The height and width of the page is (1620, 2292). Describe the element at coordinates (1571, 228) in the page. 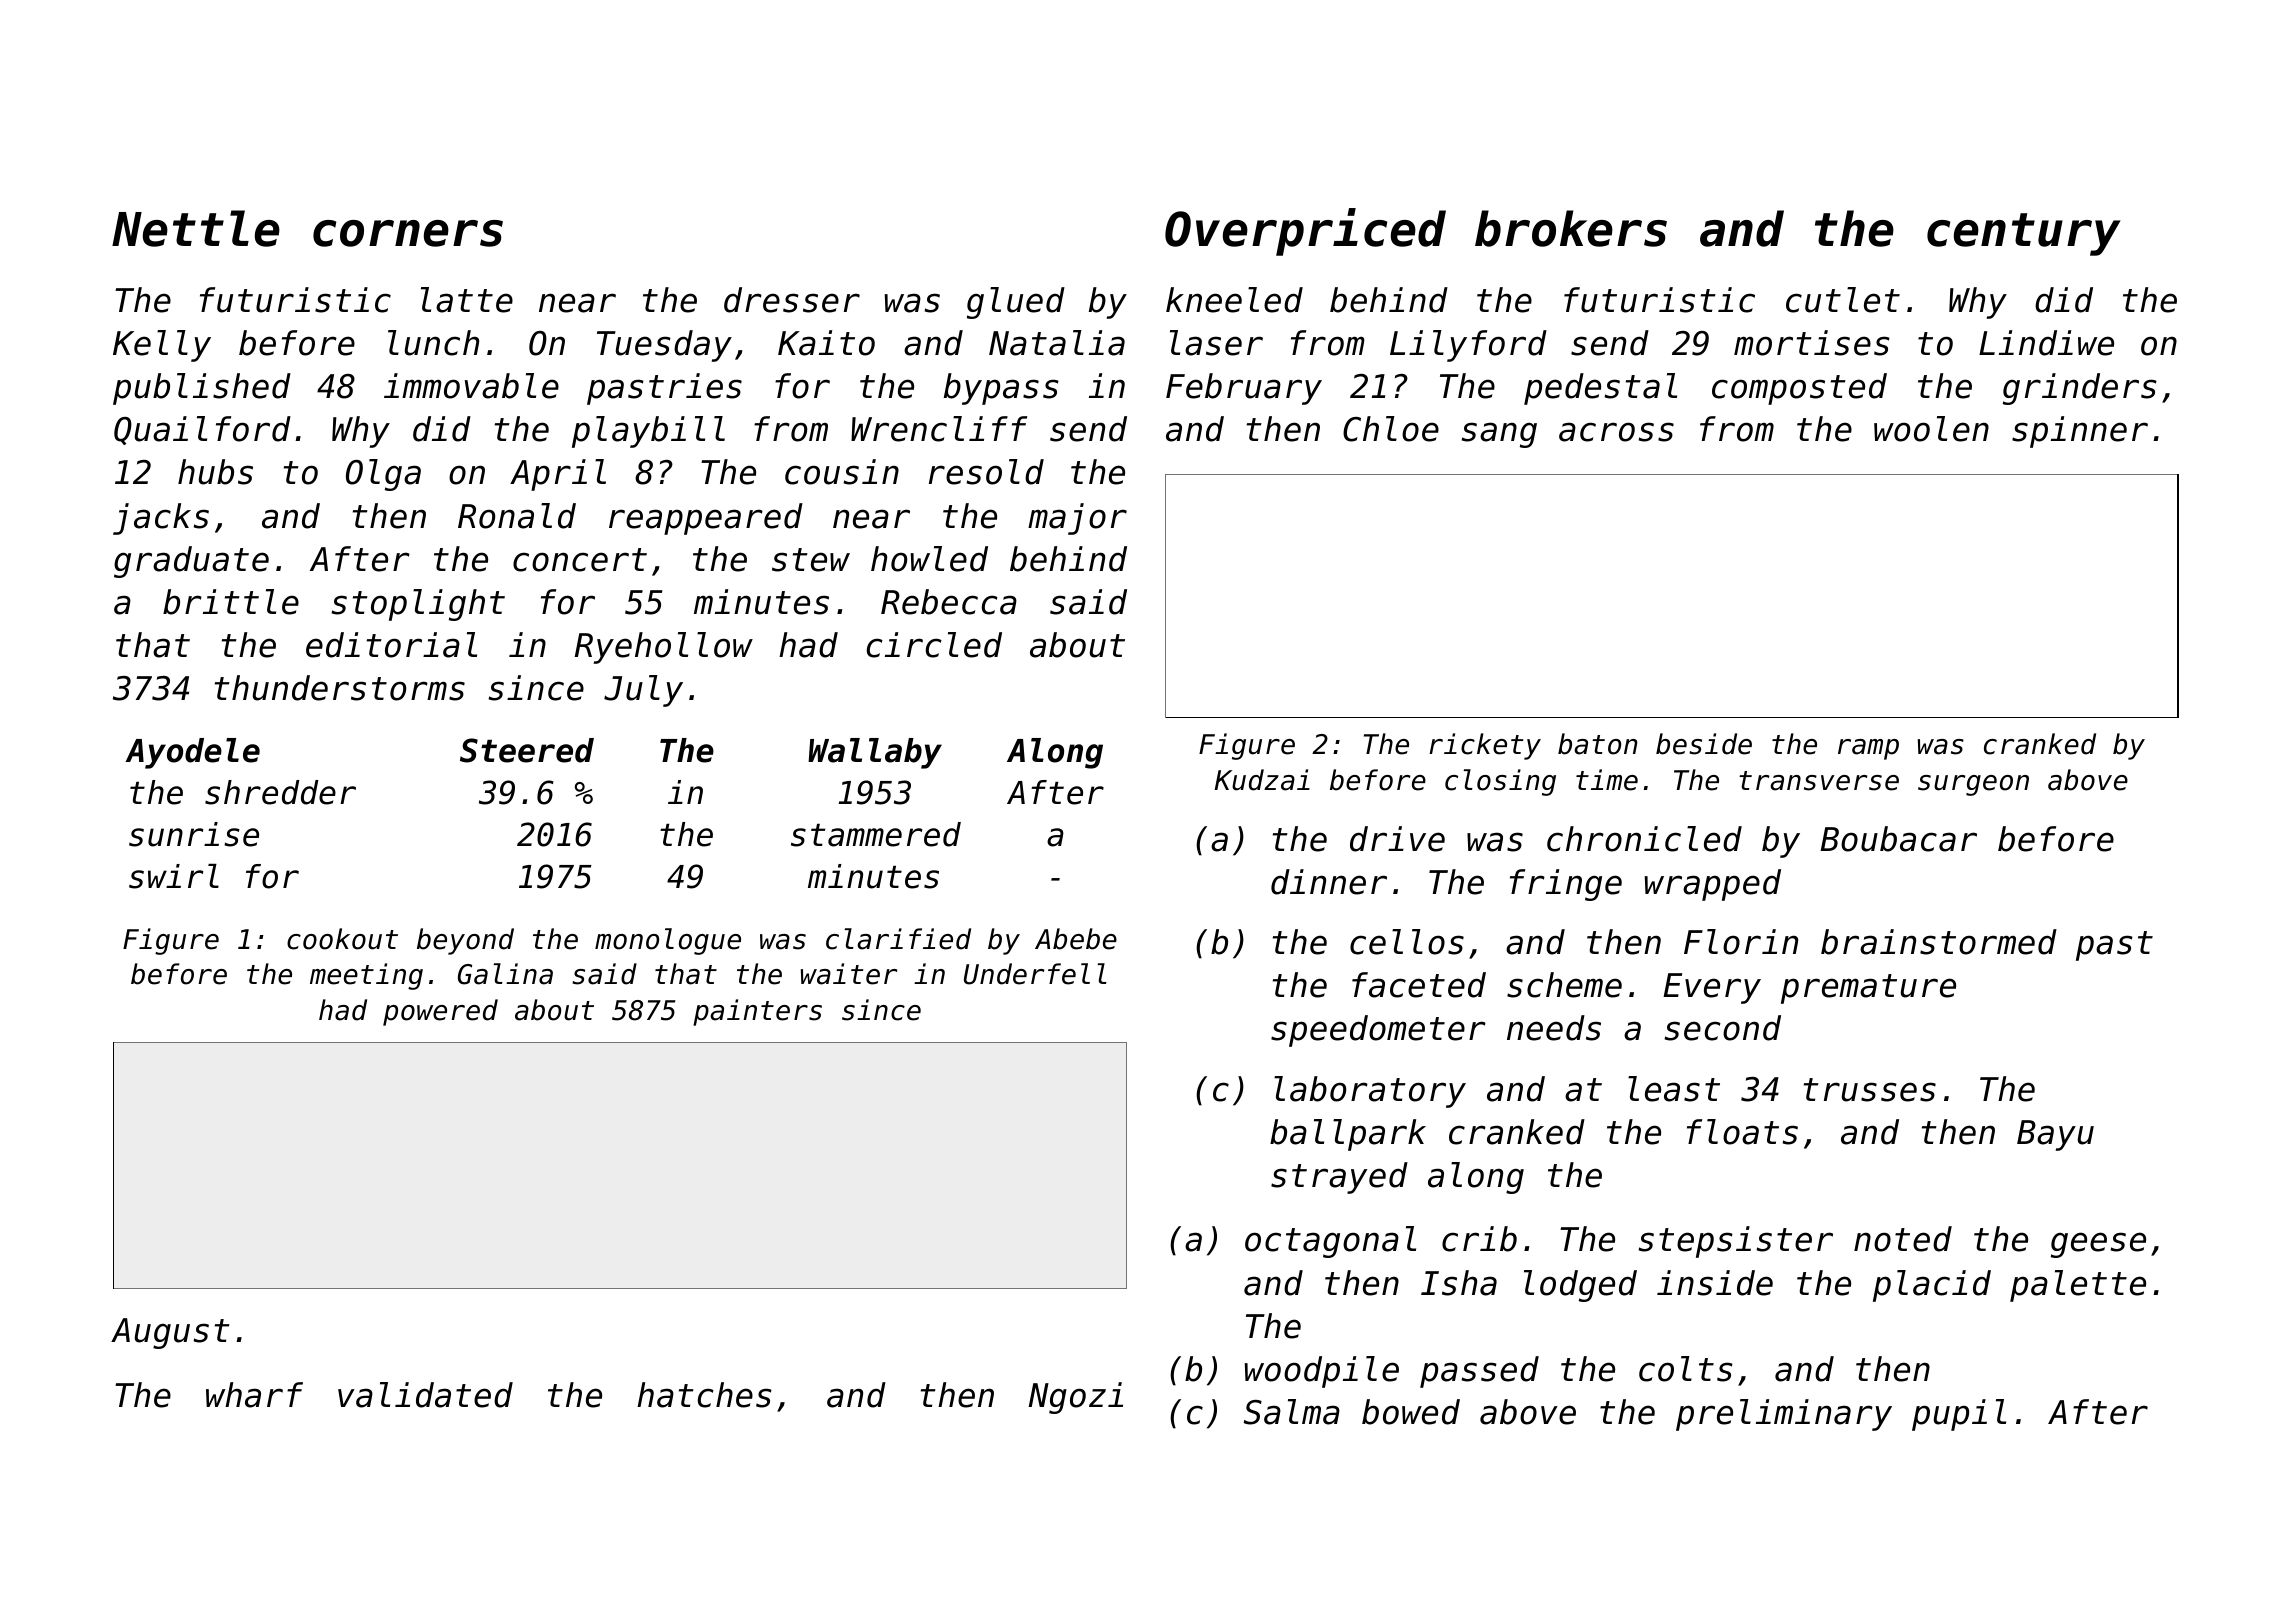

I see `brokers` at that location.
